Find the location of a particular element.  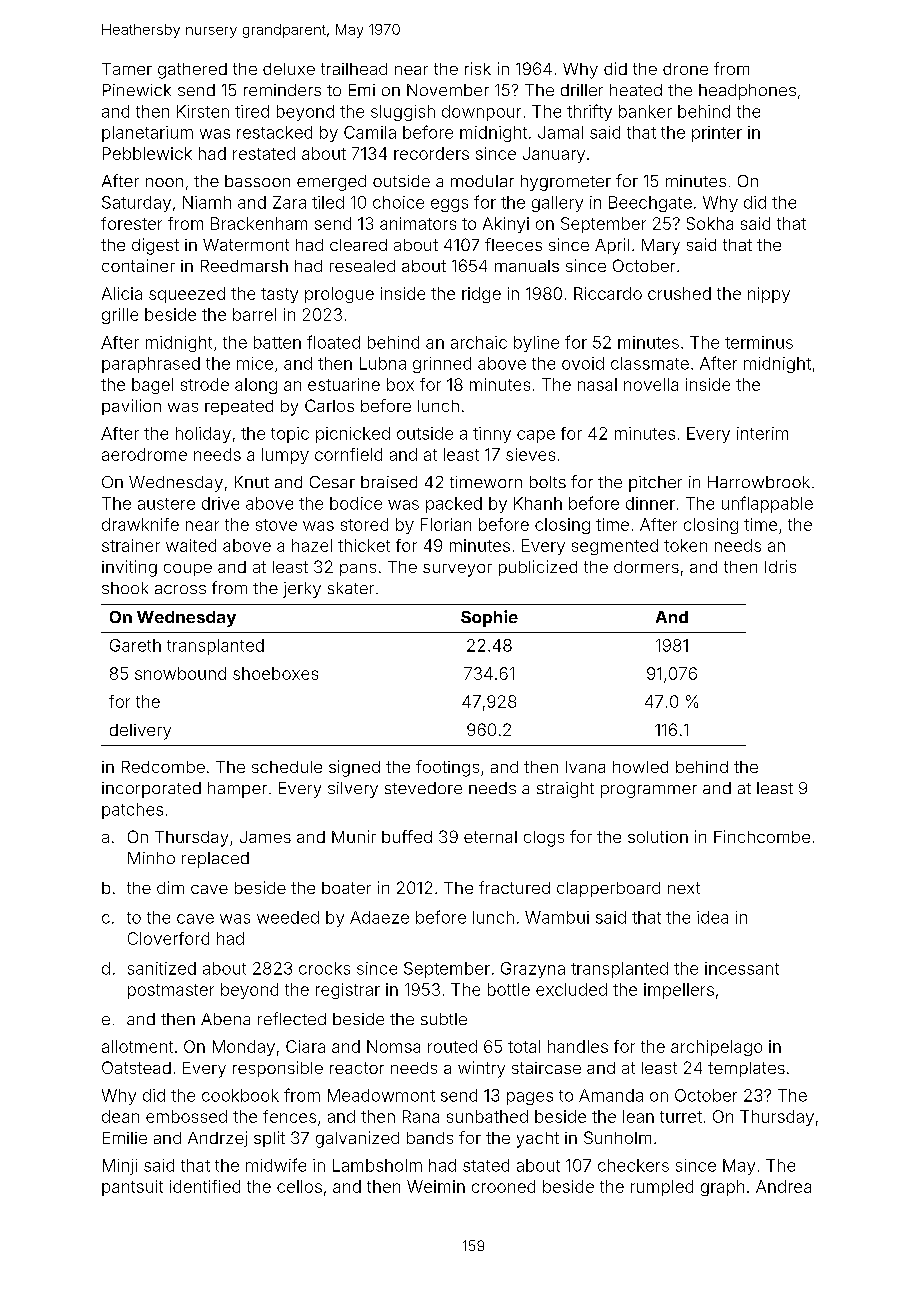

sunbathed is located at coordinates (487, 1116).
